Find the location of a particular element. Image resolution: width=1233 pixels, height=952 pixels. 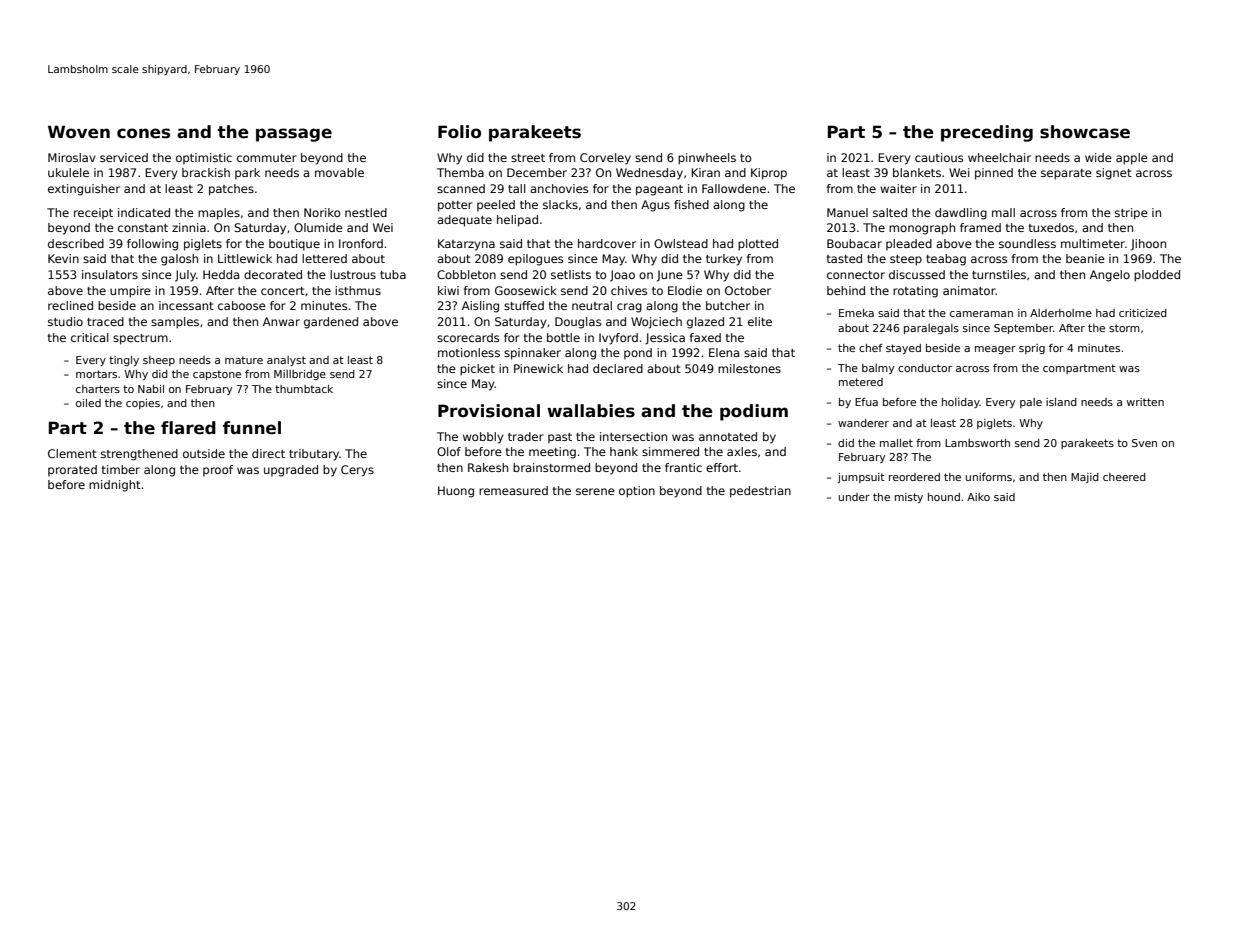

misty is located at coordinates (909, 498).
